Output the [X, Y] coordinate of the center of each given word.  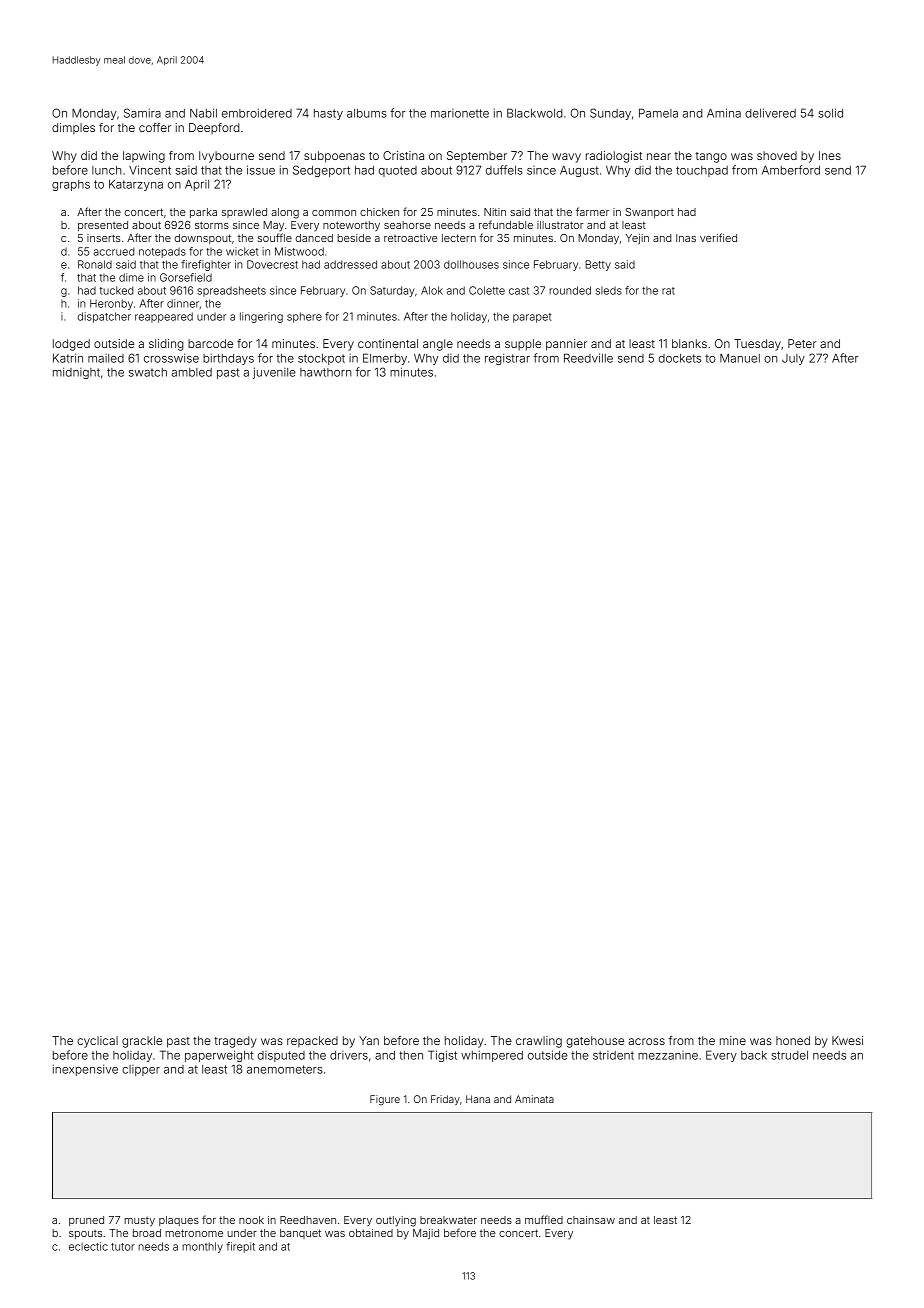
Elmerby [385, 359]
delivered [770, 113]
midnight [76, 373]
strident [613, 1055]
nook [251, 1220]
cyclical [97, 1042]
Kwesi [847, 1040]
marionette [460, 113]
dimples [73, 128]
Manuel [740, 358]
